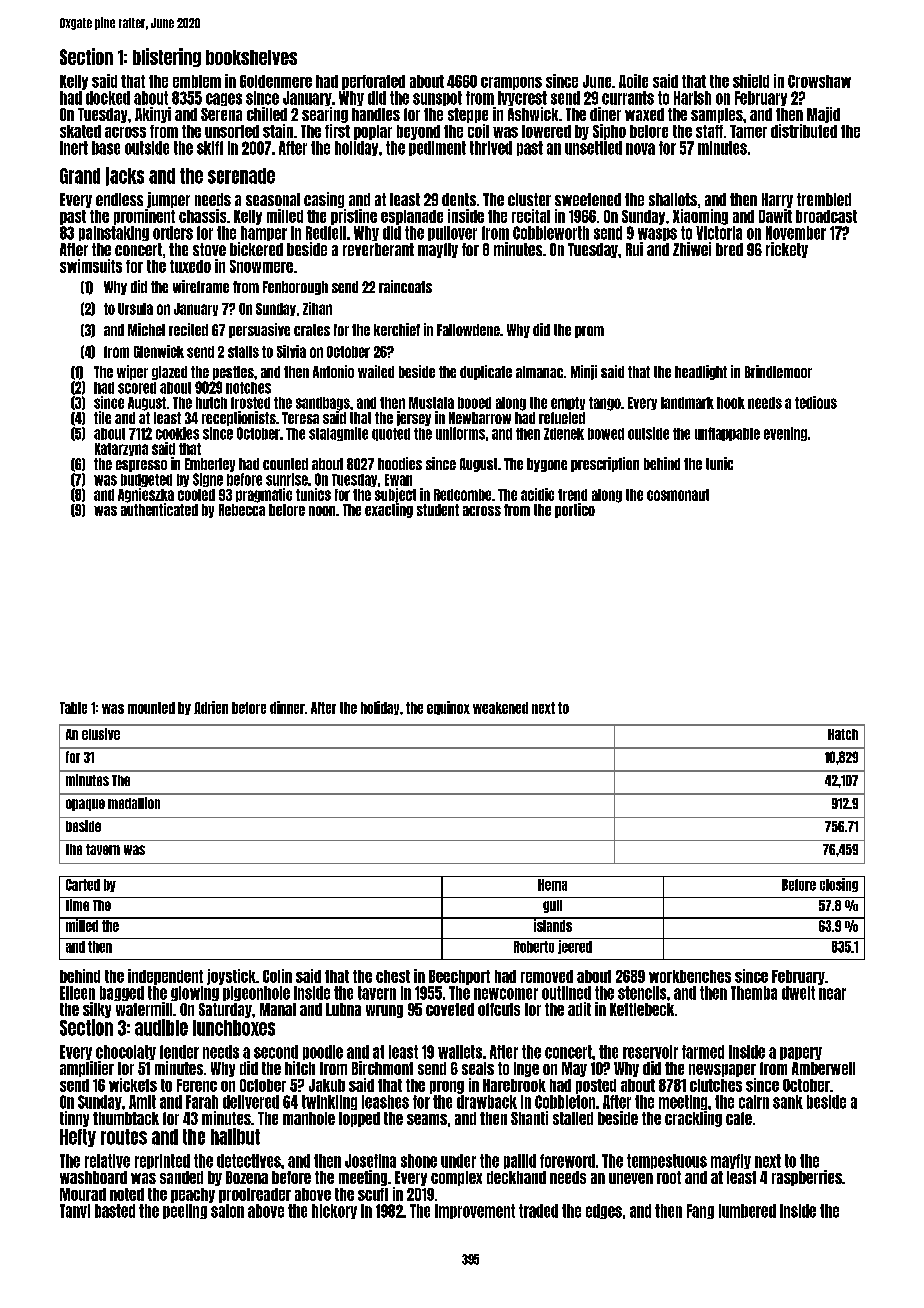 This screenshot has width=924, height=1308. Describe the element at coordinates (819, 81) in the screenshot. I see `Crowshaw` at that location.
